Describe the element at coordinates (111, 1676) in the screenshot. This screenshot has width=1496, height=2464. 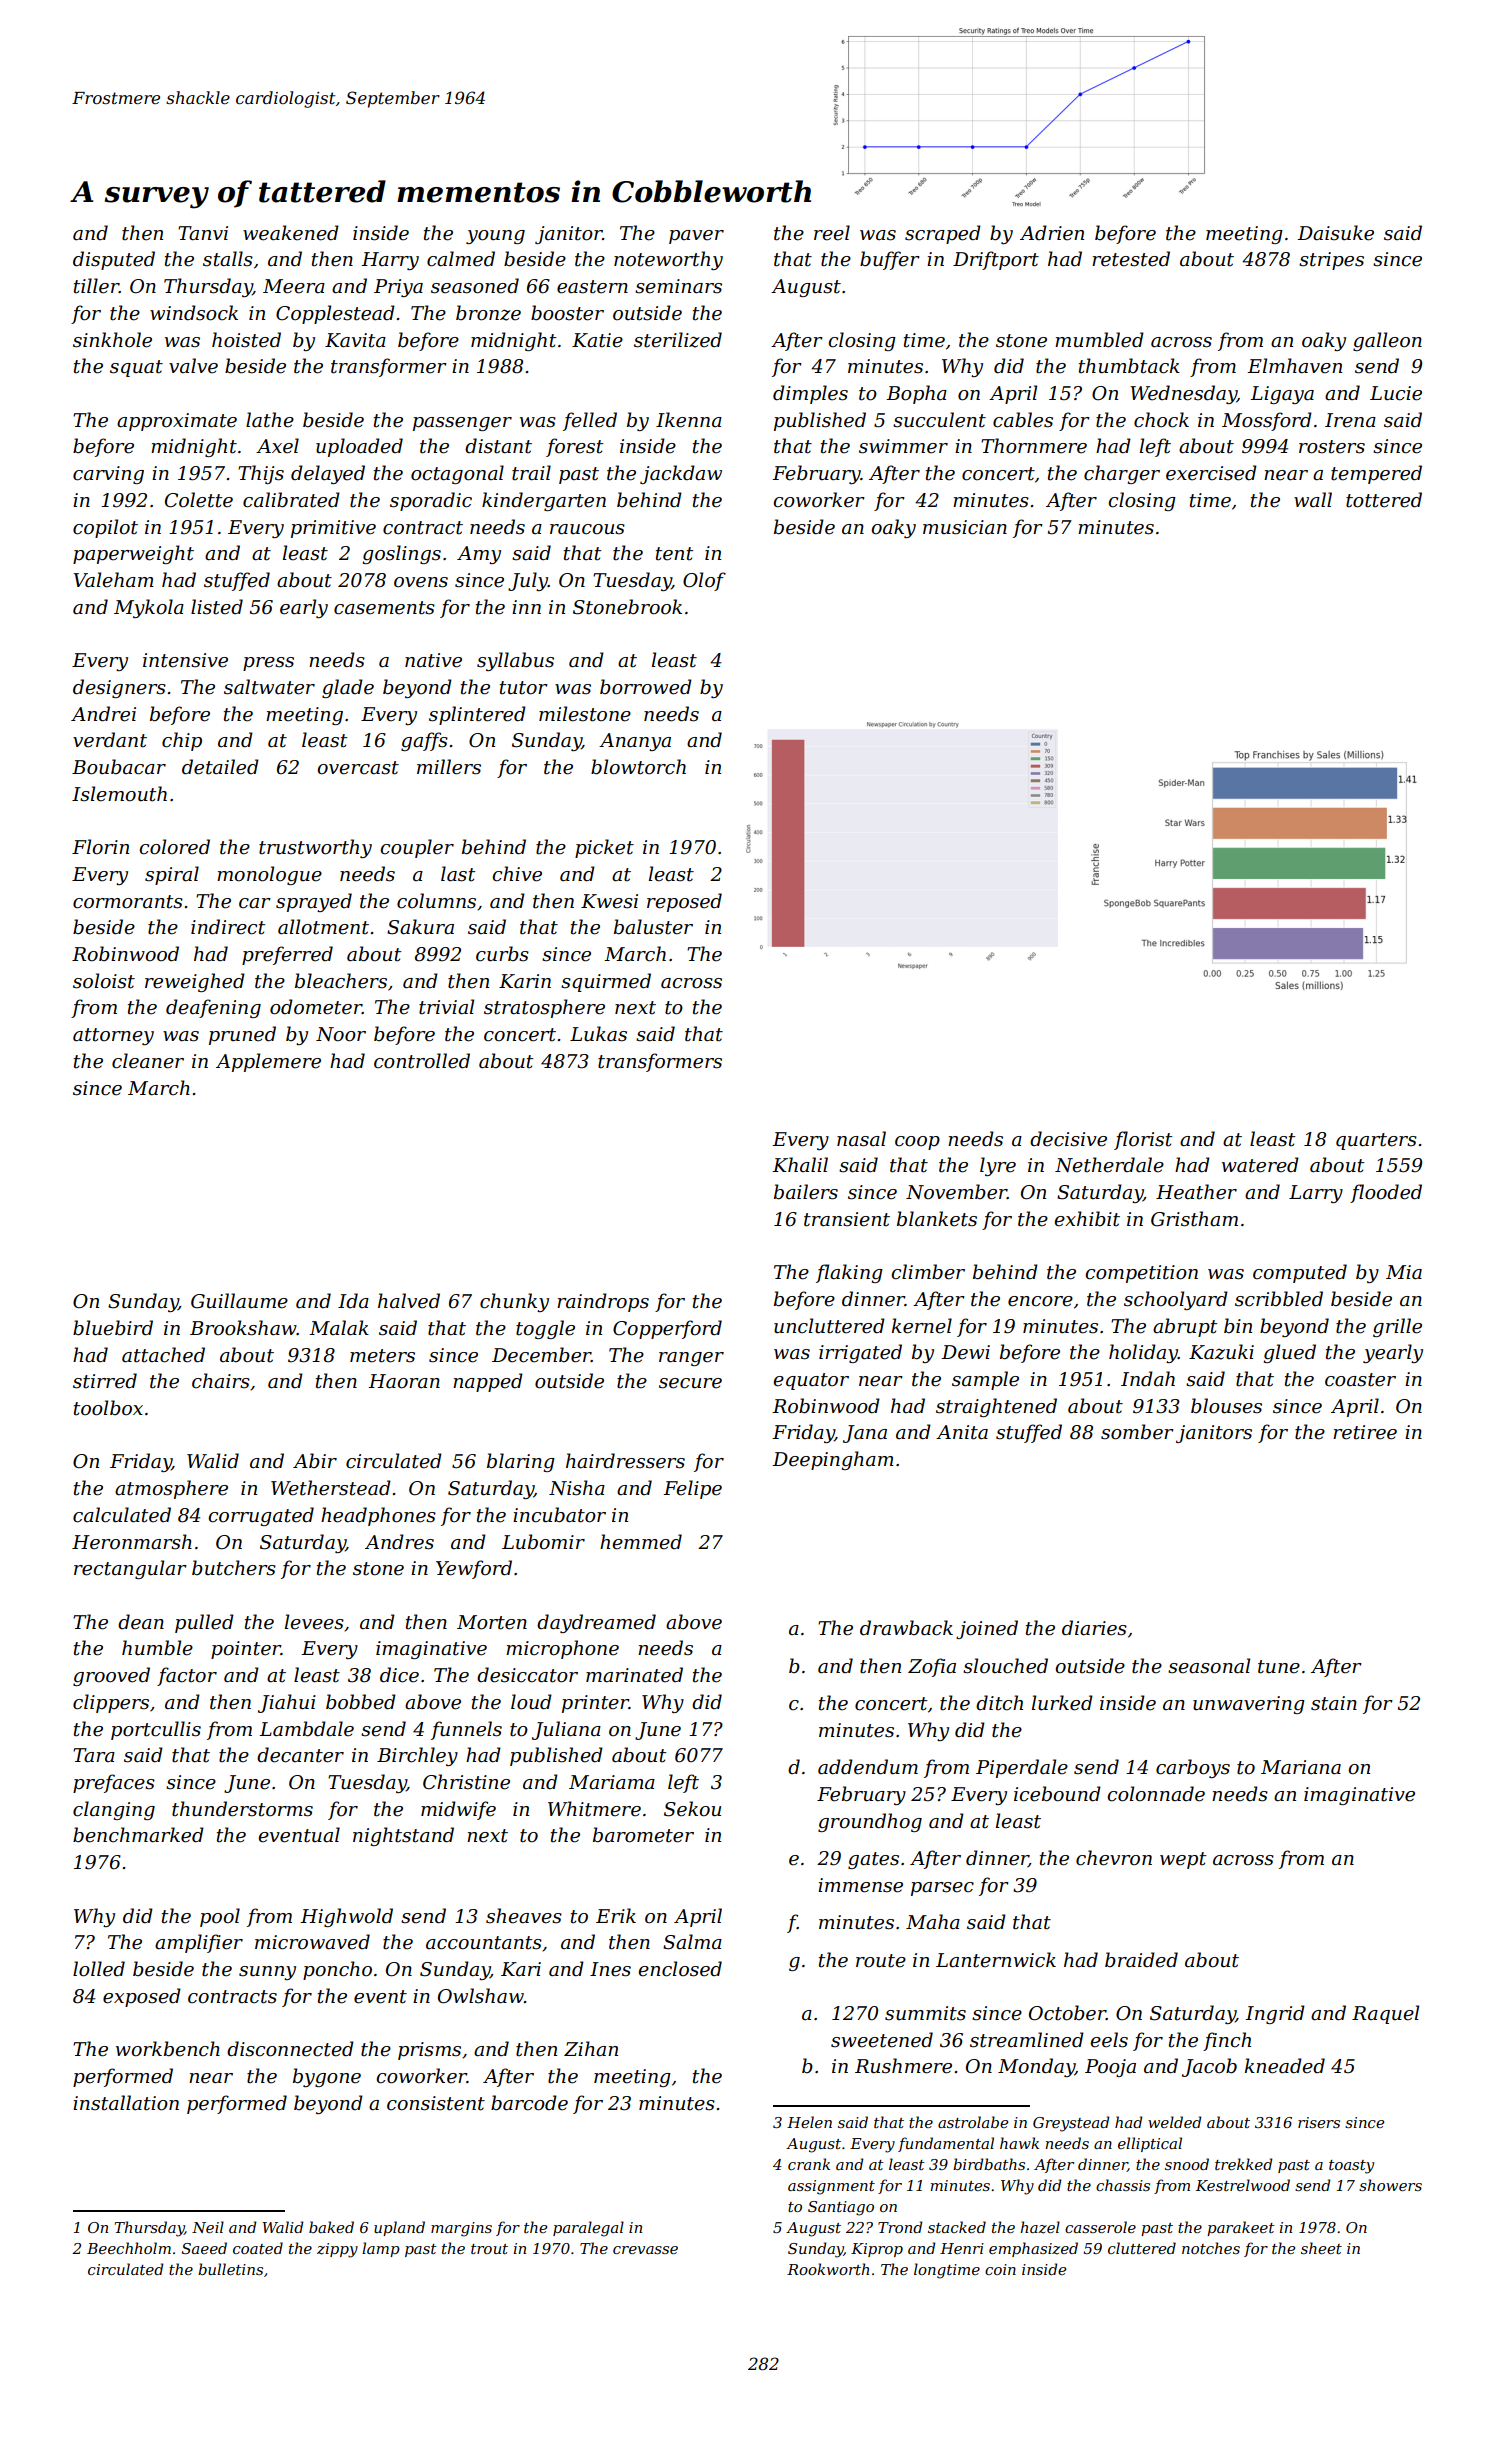
I see `grooved` at that location.
